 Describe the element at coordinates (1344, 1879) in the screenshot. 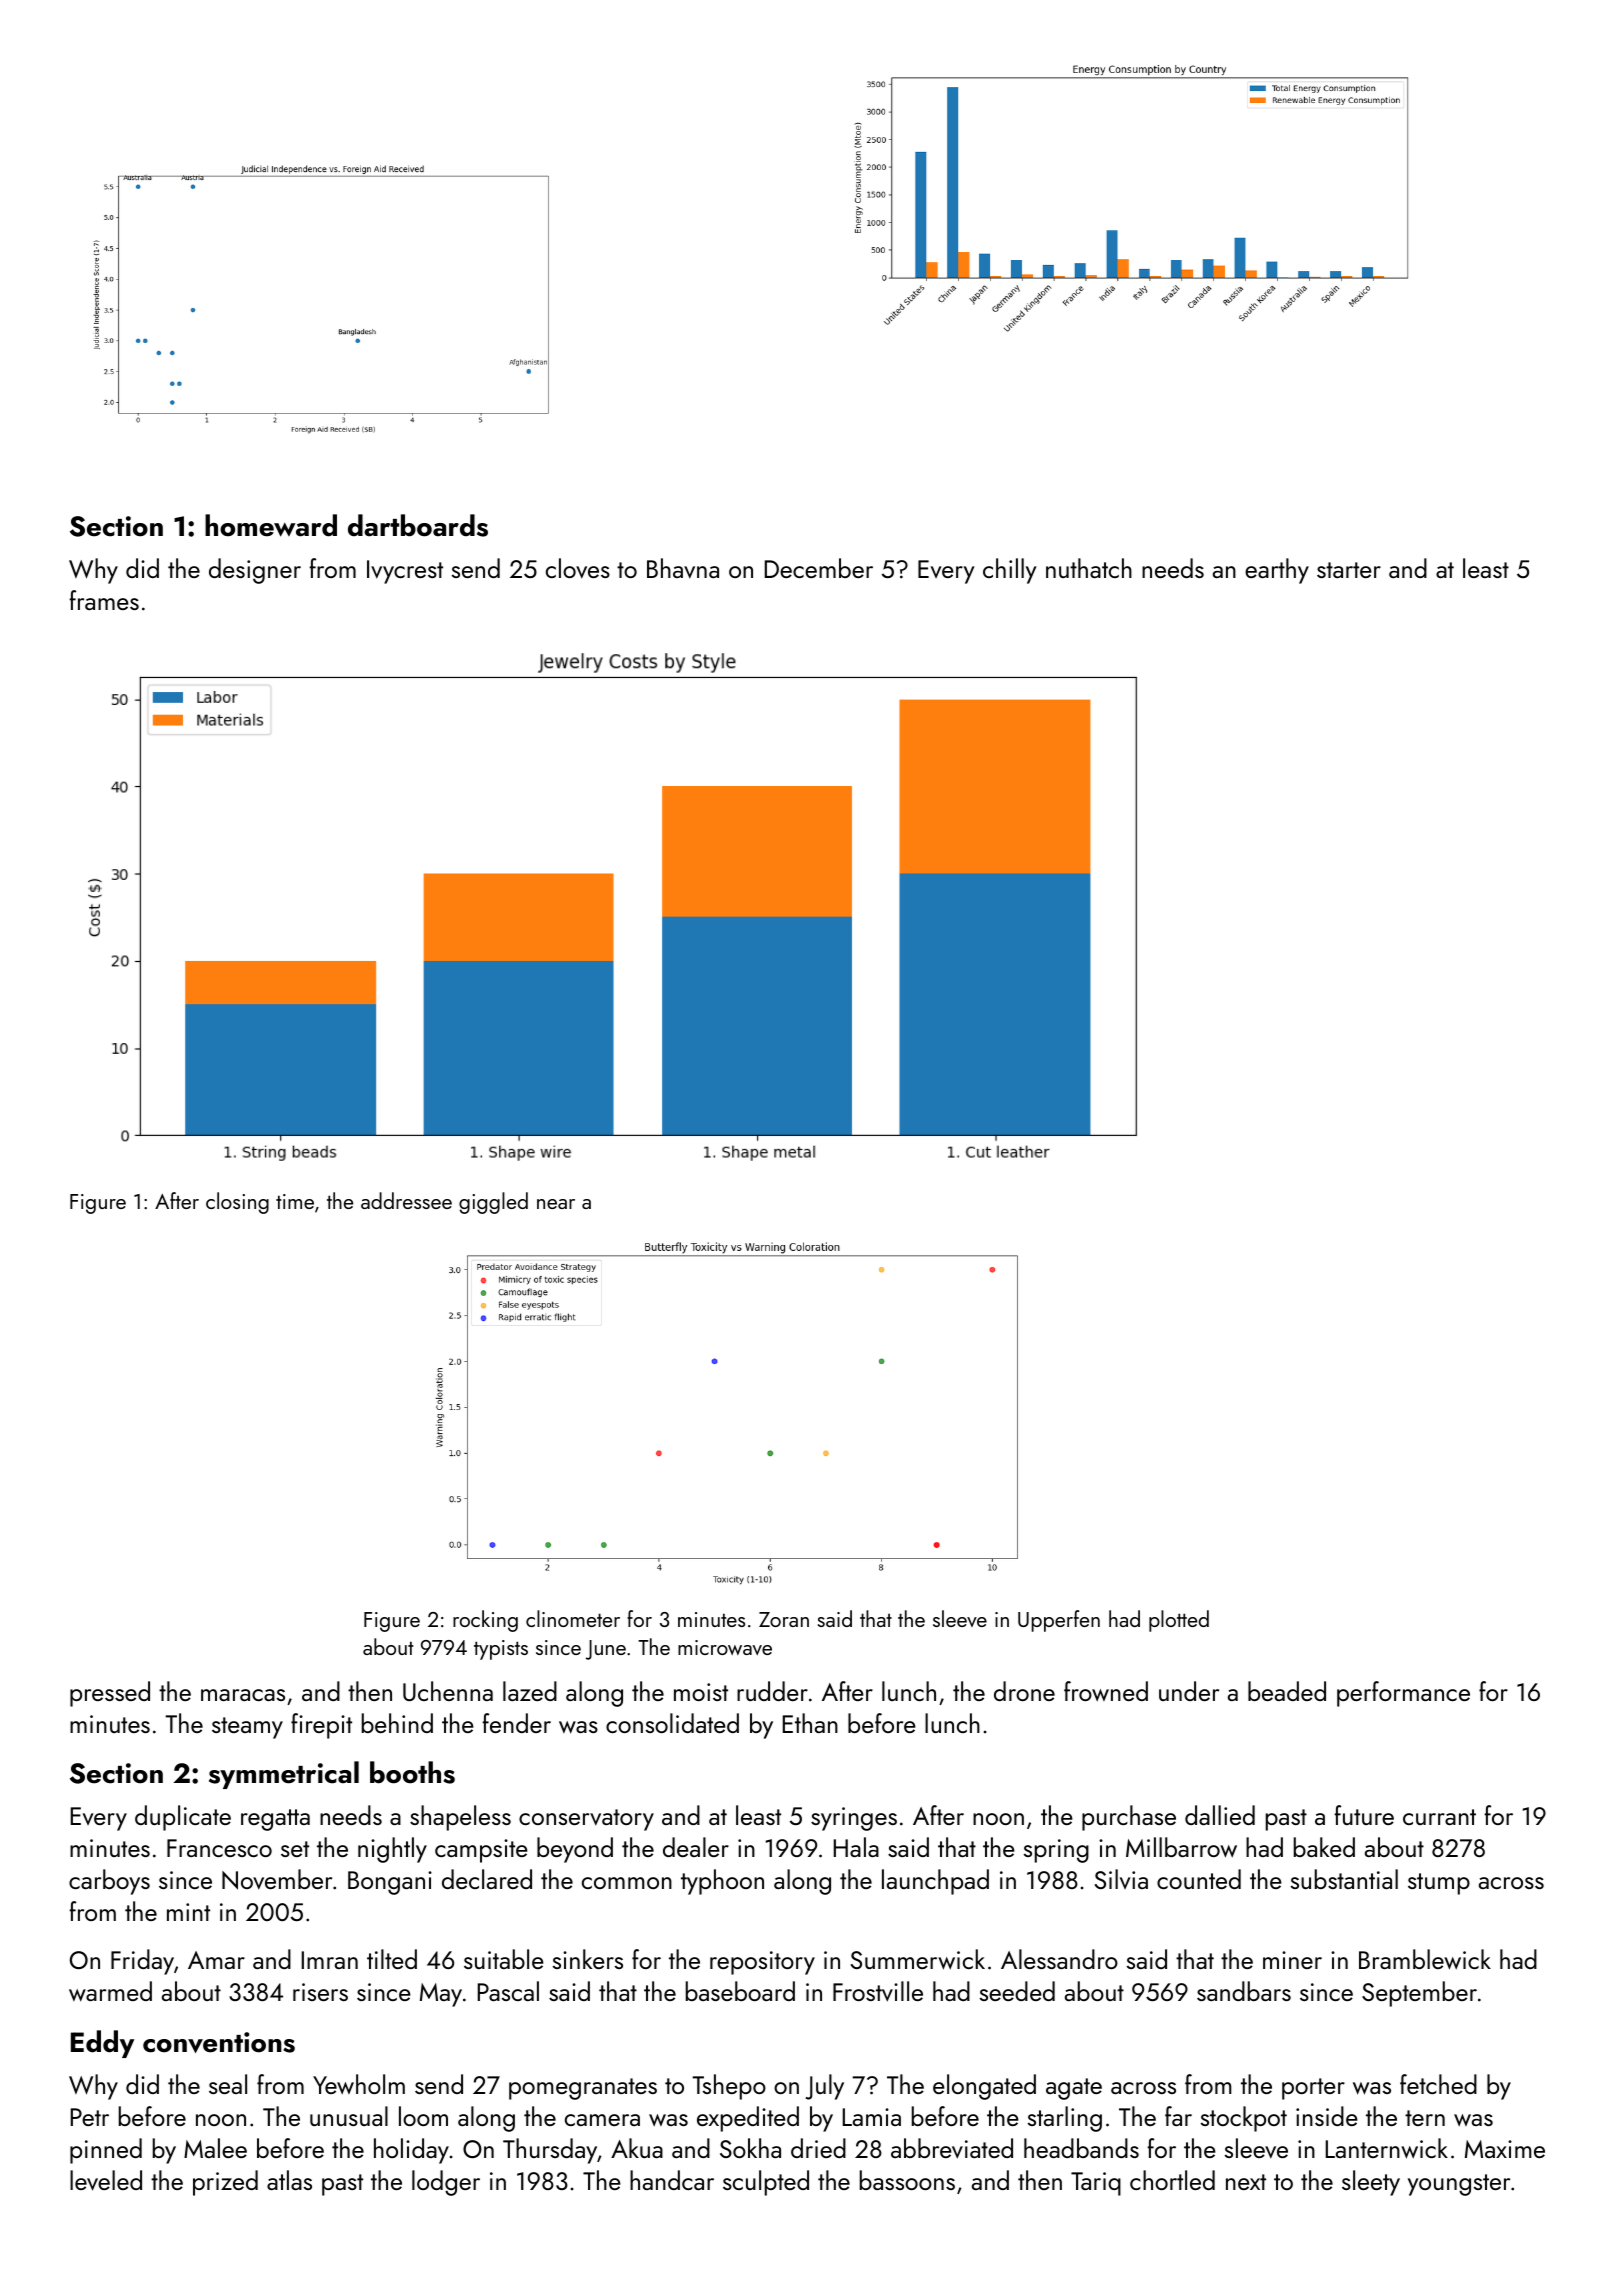

I see `substantial` at that location.
